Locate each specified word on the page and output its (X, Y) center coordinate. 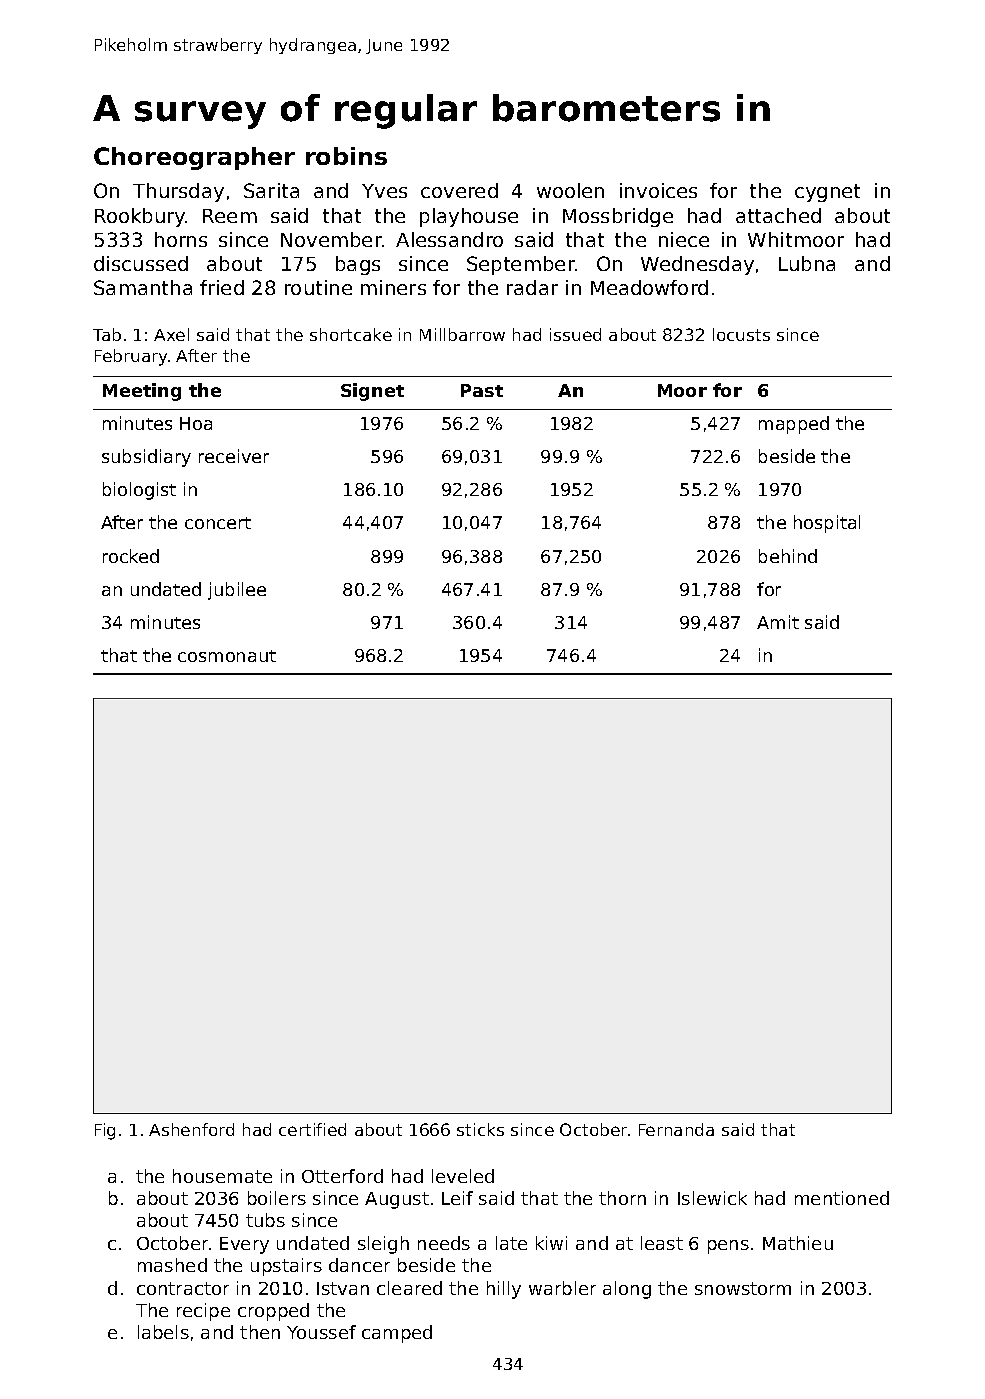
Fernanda (676, 1129)
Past (482, 390)
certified (312, 1129)
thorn (622, 1198)
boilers (277, 1198)
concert (218, 523)
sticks (480, 1129)
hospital (827, 524)
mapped (794, 425)
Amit (778, 622)
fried (222, 287)
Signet (372, 392)
